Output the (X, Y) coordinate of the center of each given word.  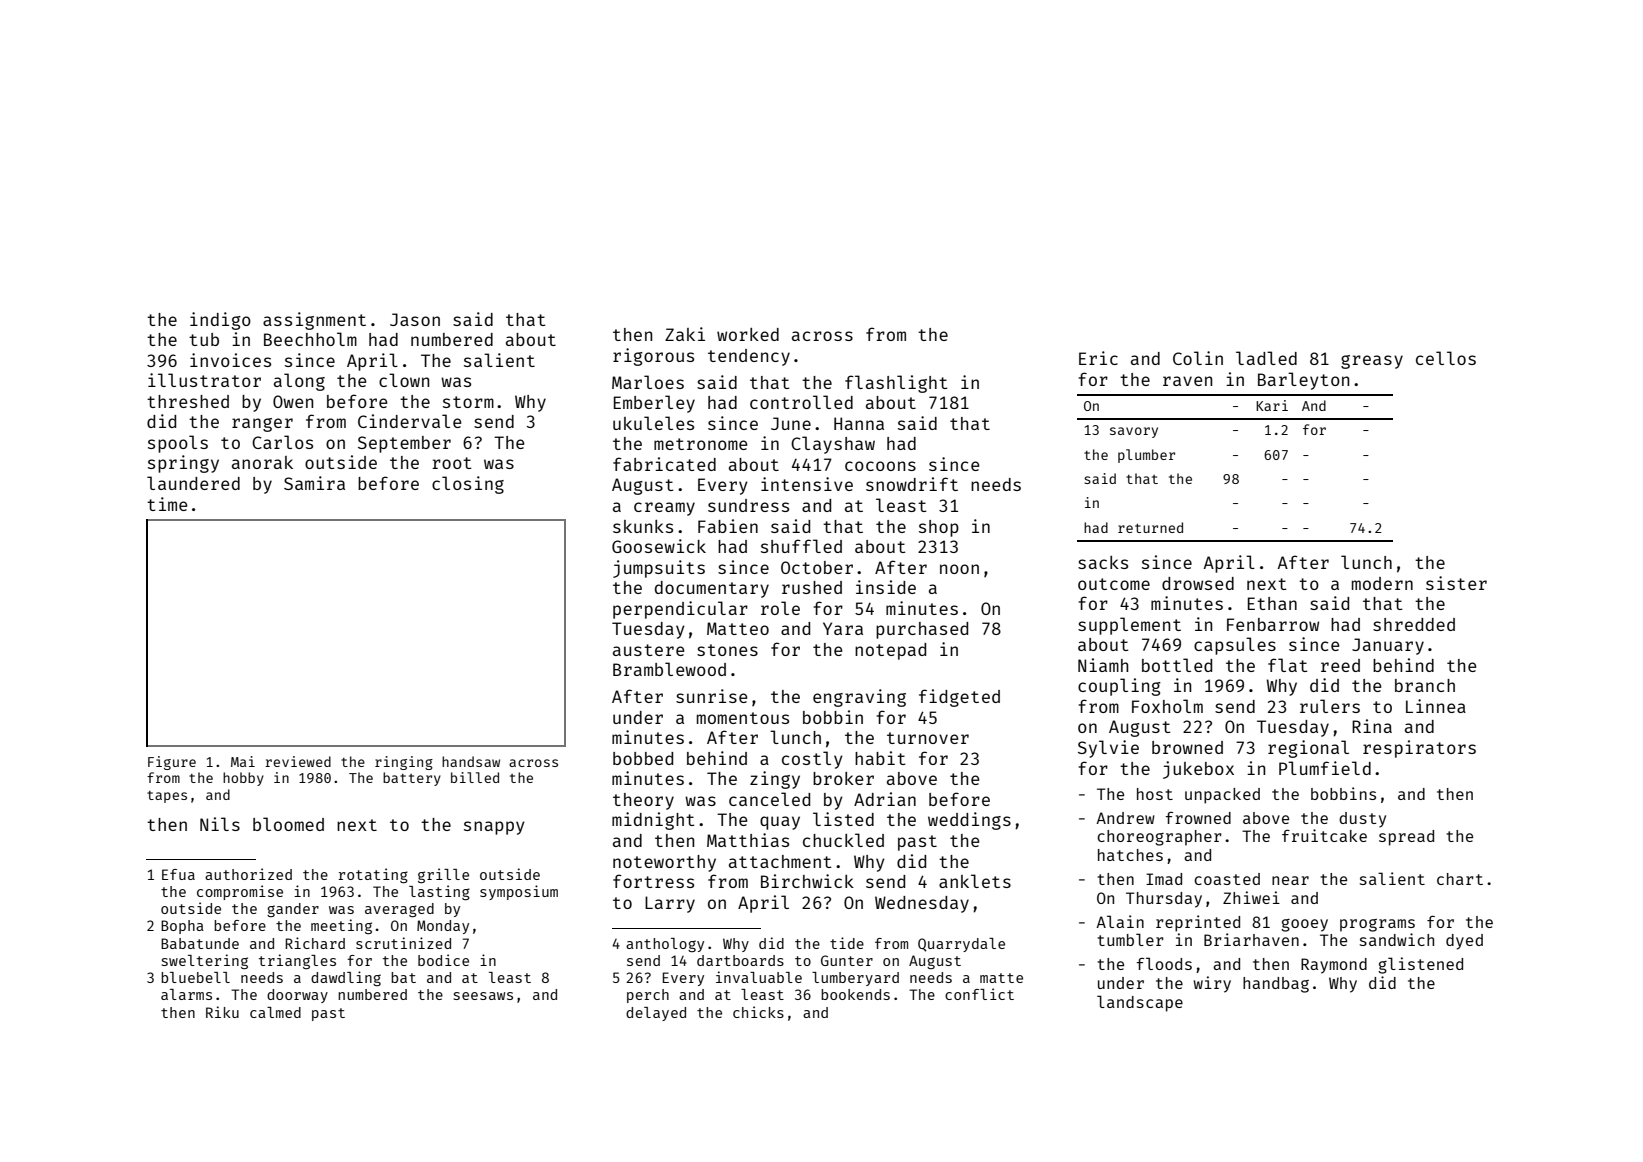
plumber (1146, 456)
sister (1456, 583)
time (167, 504)
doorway (297, 996)
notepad (890, 651)
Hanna (859, 423)
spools (178, 444)
